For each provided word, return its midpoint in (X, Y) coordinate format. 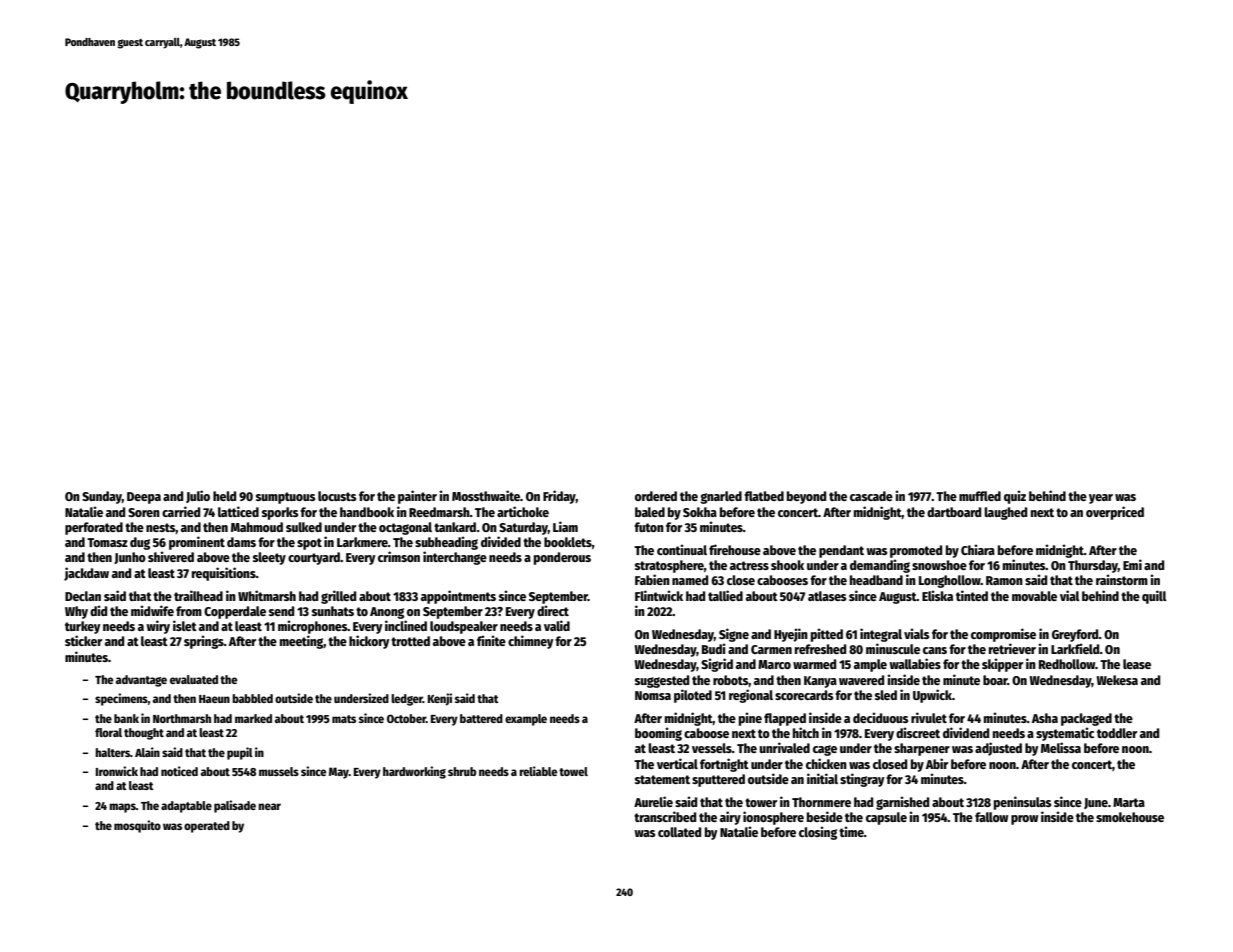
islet (185, 625)
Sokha (700, 512)
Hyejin (791, 635)
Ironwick (117, 771)
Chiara (978, 549)
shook (787, 565)
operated (207, 827)
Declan (83, 596)
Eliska (937, 595)
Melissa (1061, 747)
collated (679, 832)
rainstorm (1122, 579)
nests (160, 527)
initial (822, 778)
